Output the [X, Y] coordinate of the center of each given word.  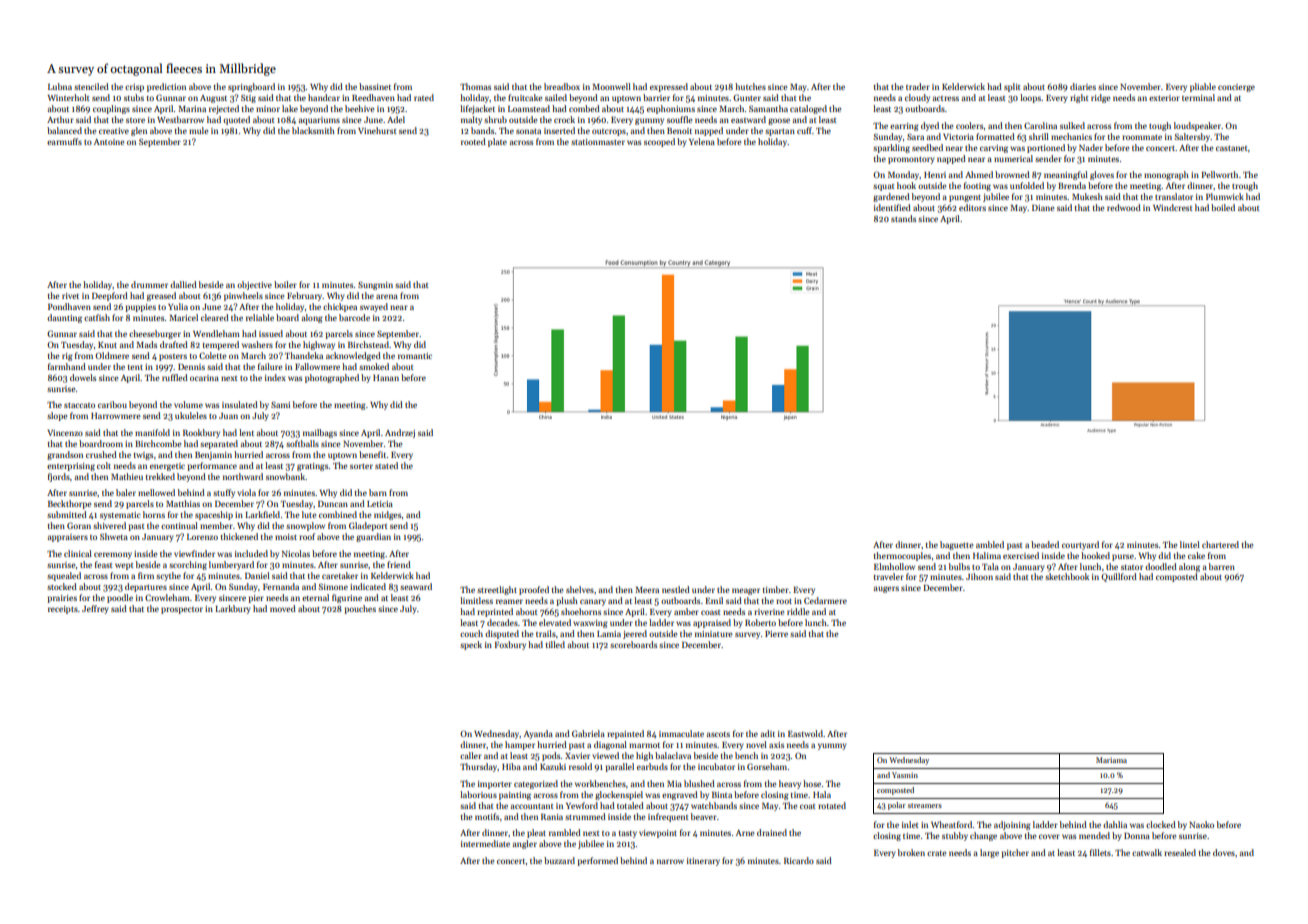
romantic [415, 356]
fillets [1100, 852]
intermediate [485, 843]
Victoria [958, 137]
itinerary [703, 862]
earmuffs [64, 141]
